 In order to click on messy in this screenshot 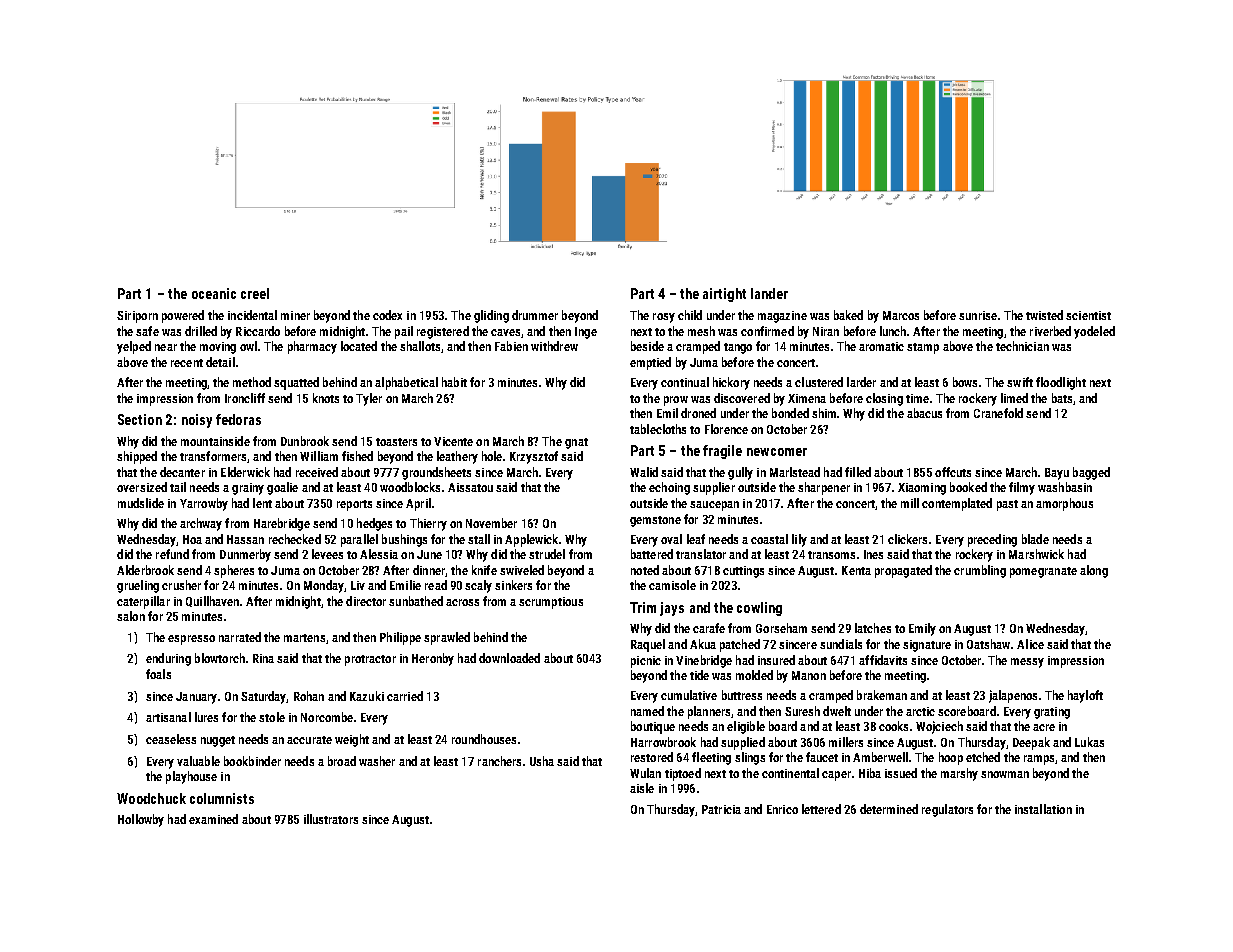, I will do `click(1027, 663)`.
